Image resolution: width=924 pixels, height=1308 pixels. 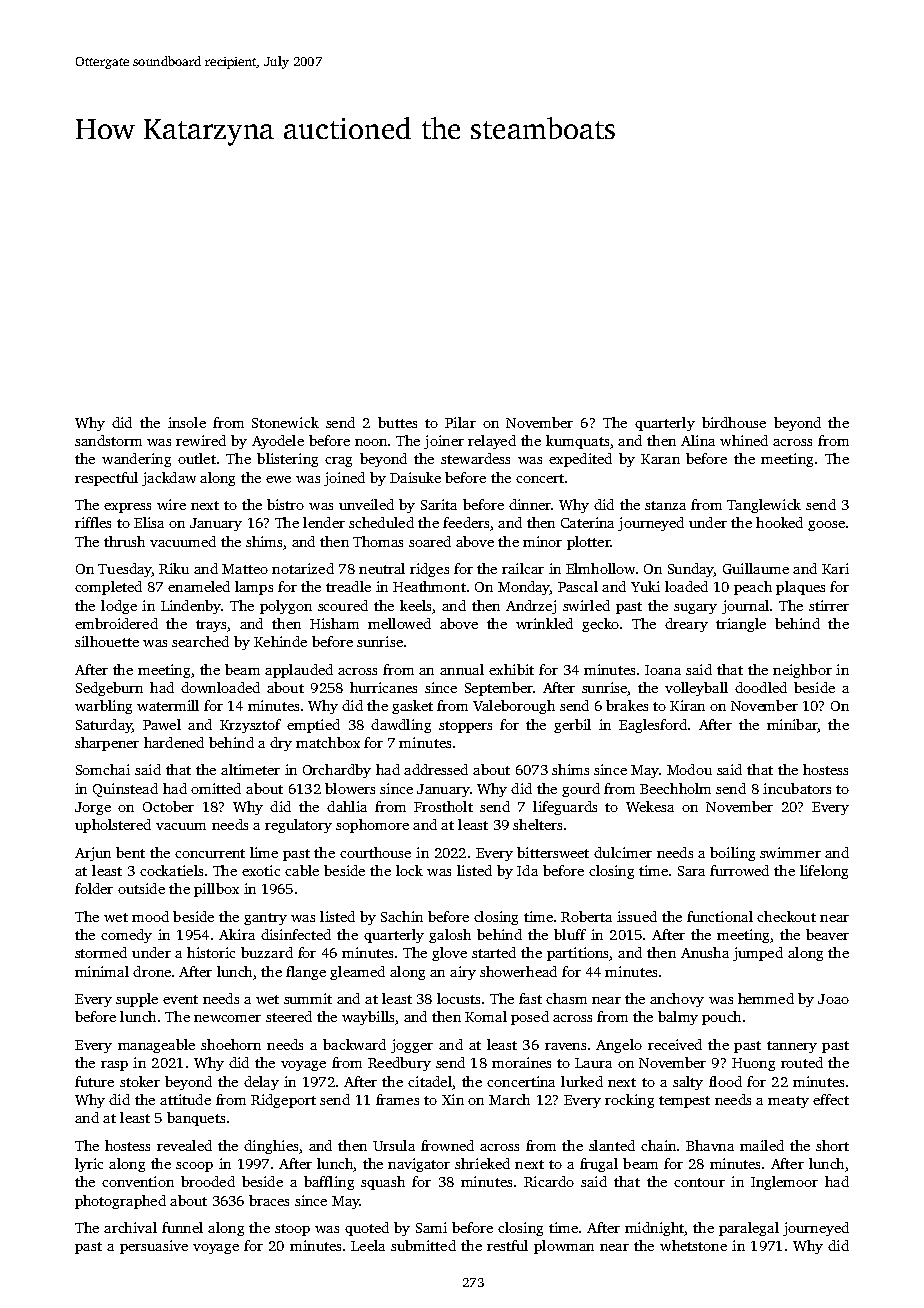 I want to click on Pawel, so click(x=162, y=724).
